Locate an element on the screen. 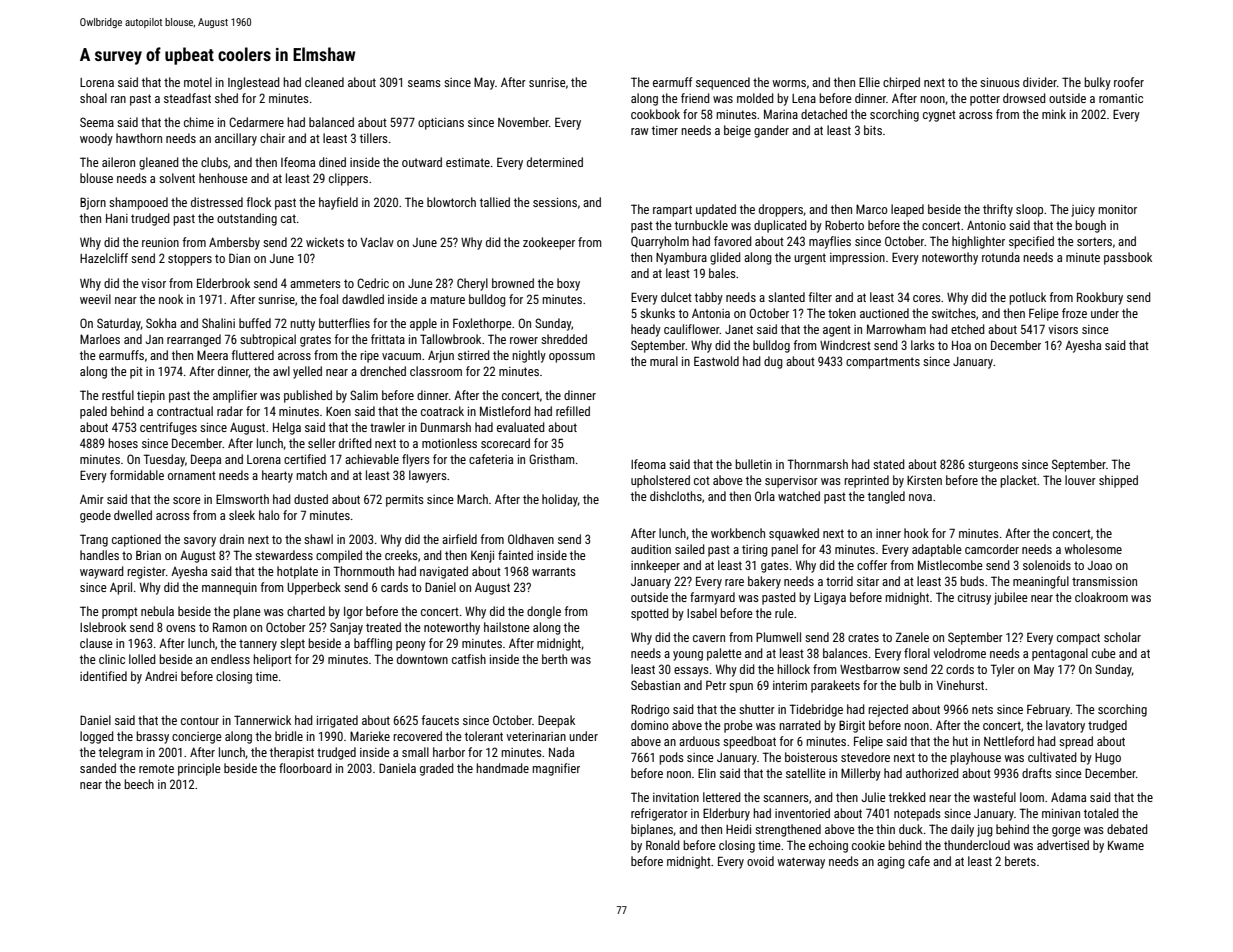 The image size is (1233, 952). balanced is located at coordinates (331, 122).
